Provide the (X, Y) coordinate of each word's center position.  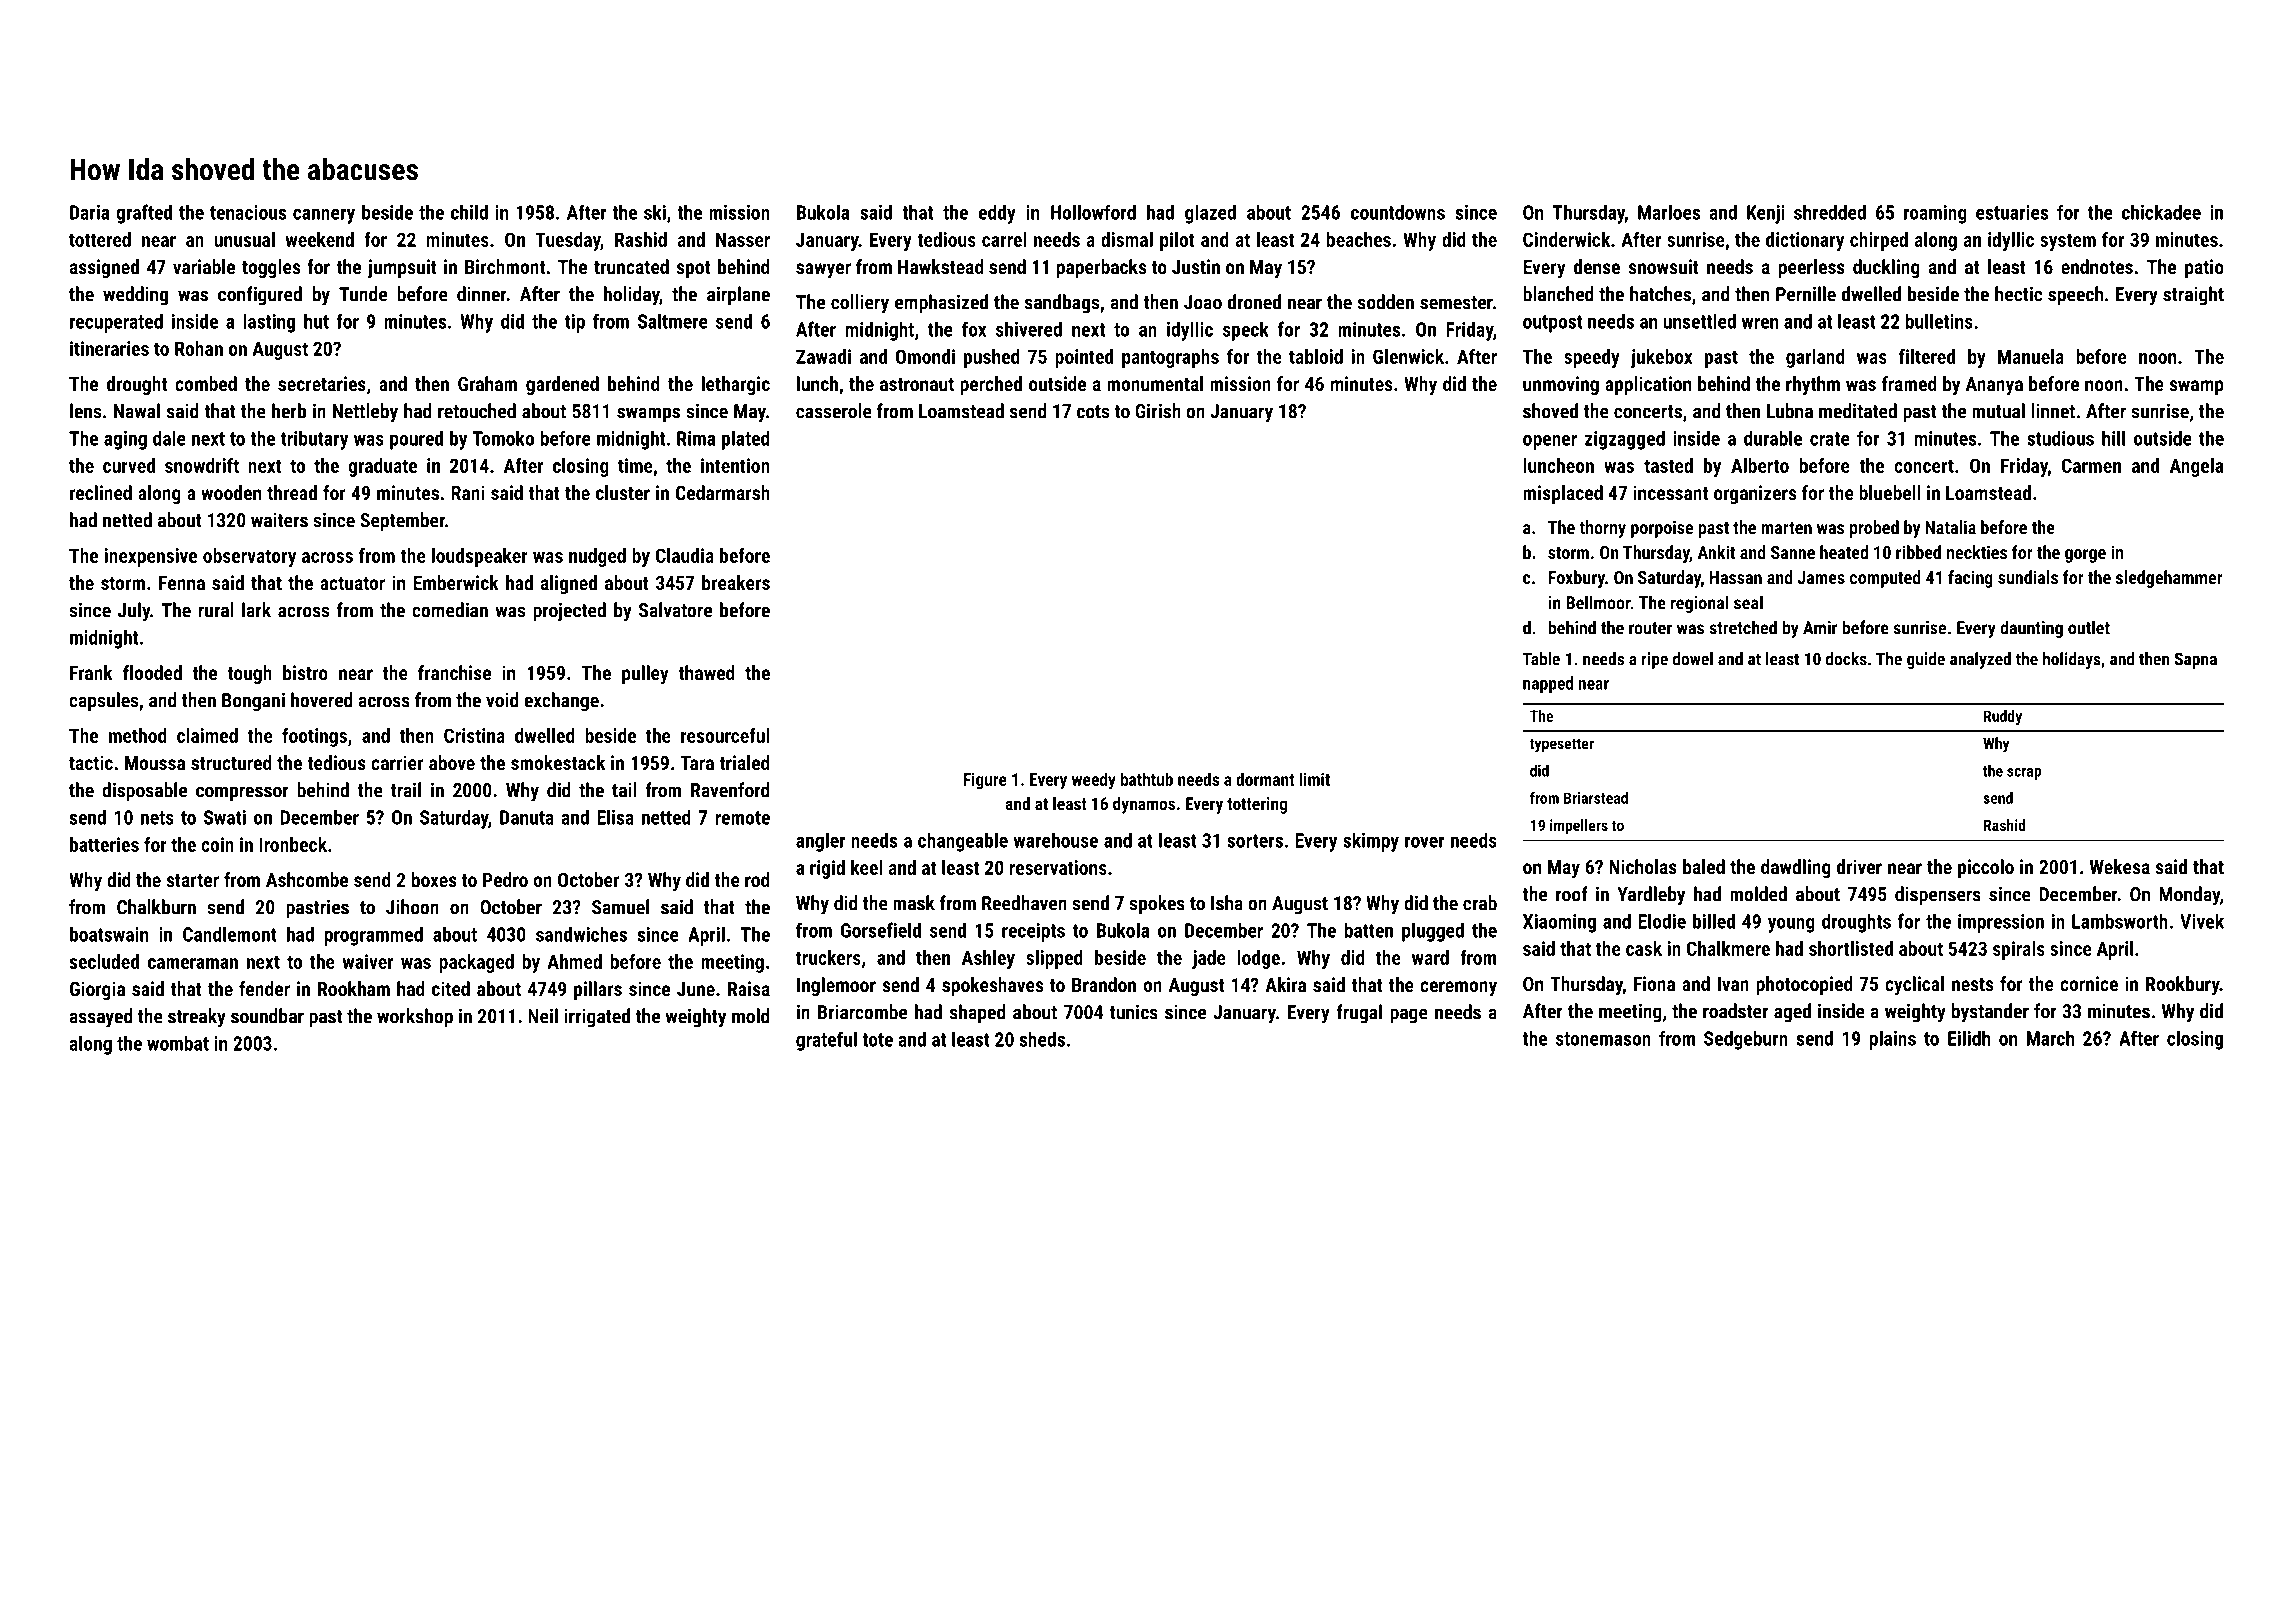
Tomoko (503, 438)
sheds (1042, 1039)
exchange (561, 702)
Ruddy (2003, 717)
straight (2193, 296)
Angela (2197, 467)
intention (735, 465)
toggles (271, 268)
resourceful (725, 735)
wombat (178, 1043)
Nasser (743, 239)
